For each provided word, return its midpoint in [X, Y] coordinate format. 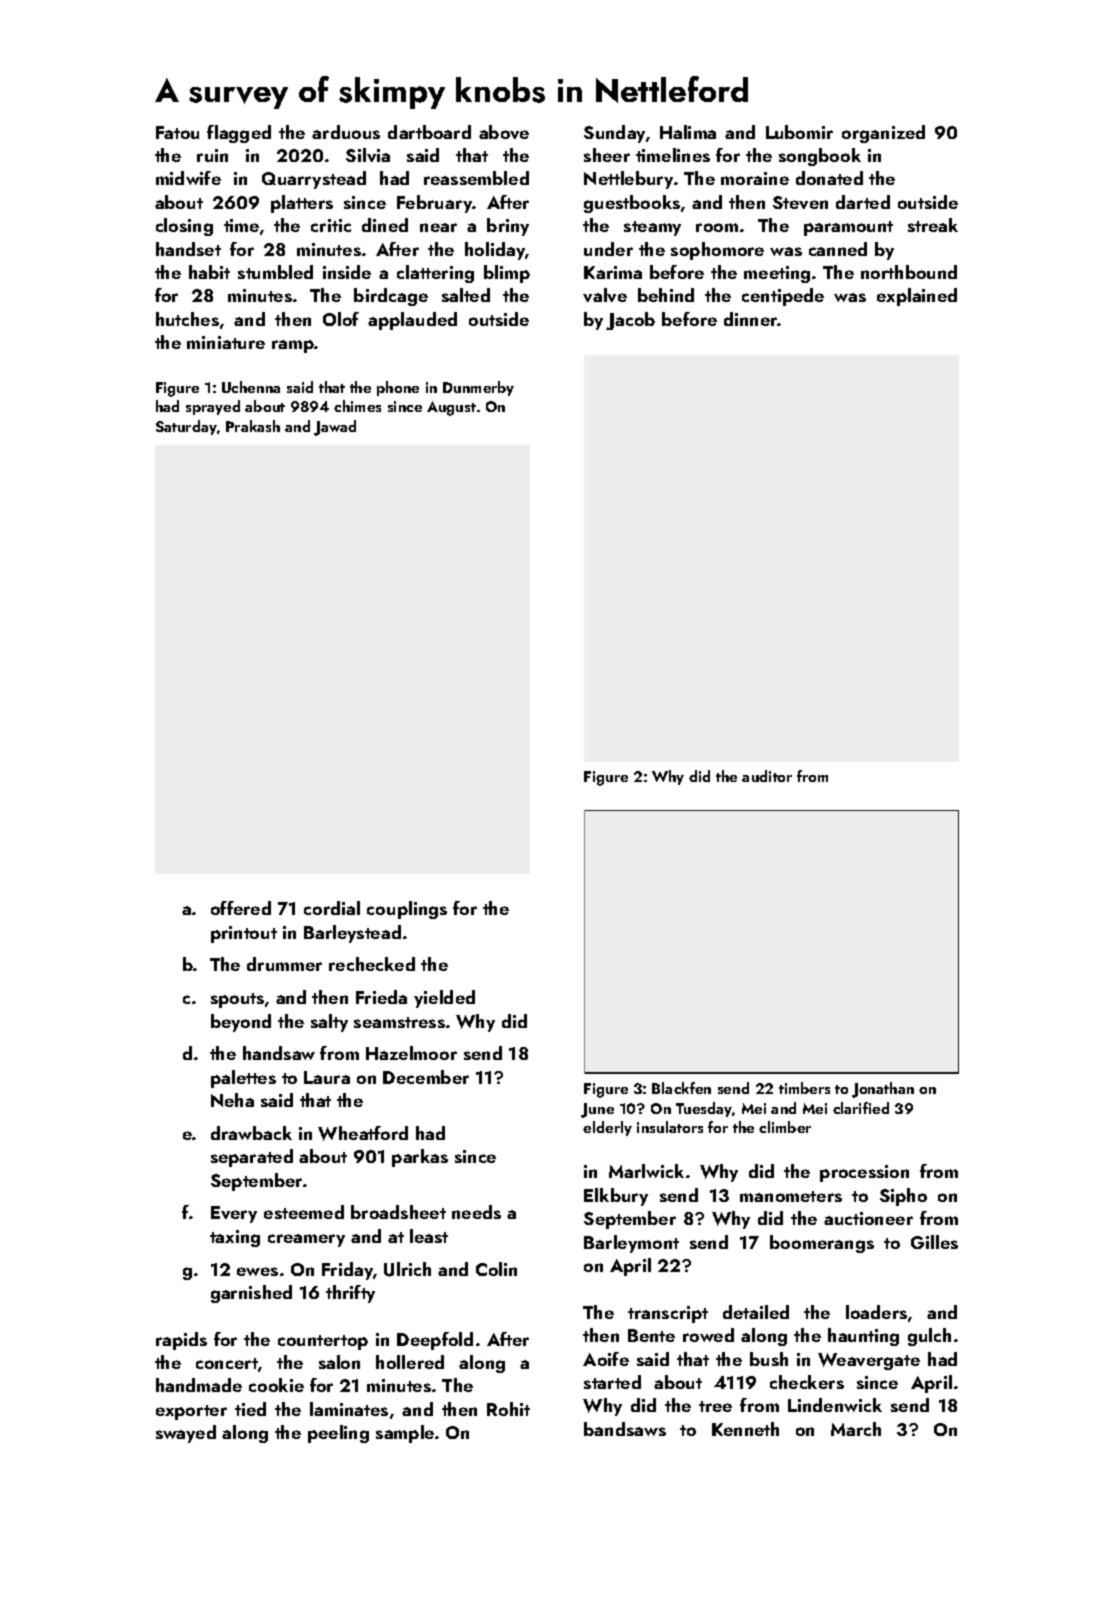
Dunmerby [478, 388]
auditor [767, 776]
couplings [407, 910]
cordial [332, 908]
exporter [191, 1412]
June [597, 1110]
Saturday [186, 427]
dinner [751, 319]
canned [838, 249]
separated [252, 1158]
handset [188, 249]
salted [466, 295]
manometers [791, 1196]
